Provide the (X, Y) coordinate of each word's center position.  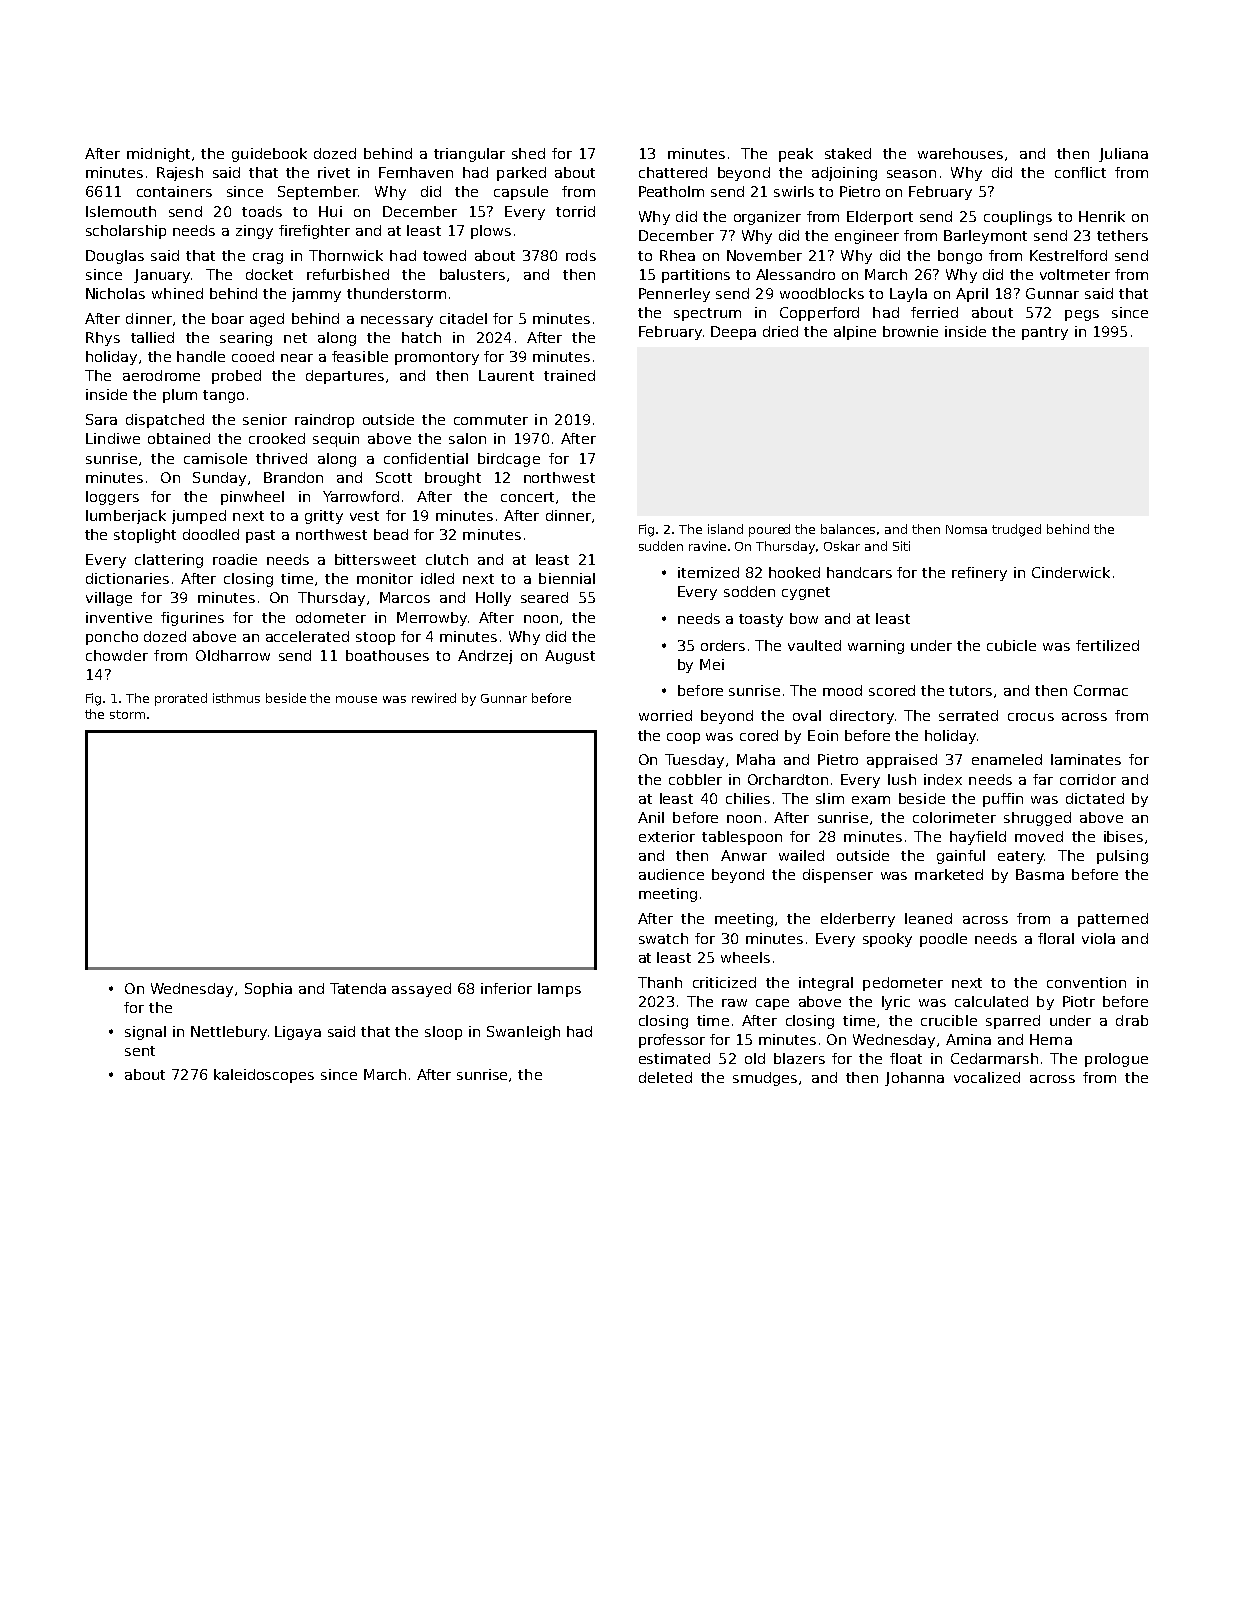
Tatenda (358, 988)
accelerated (307, 636)
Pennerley (674, 295)
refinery (979, 574)
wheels (745, 957)
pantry (1045, 333)
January (162, 276)
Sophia (268, 990)
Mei (712, 664)
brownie (910, 331)
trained (569, 375)
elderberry (858, 920)
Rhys (103, 339)
